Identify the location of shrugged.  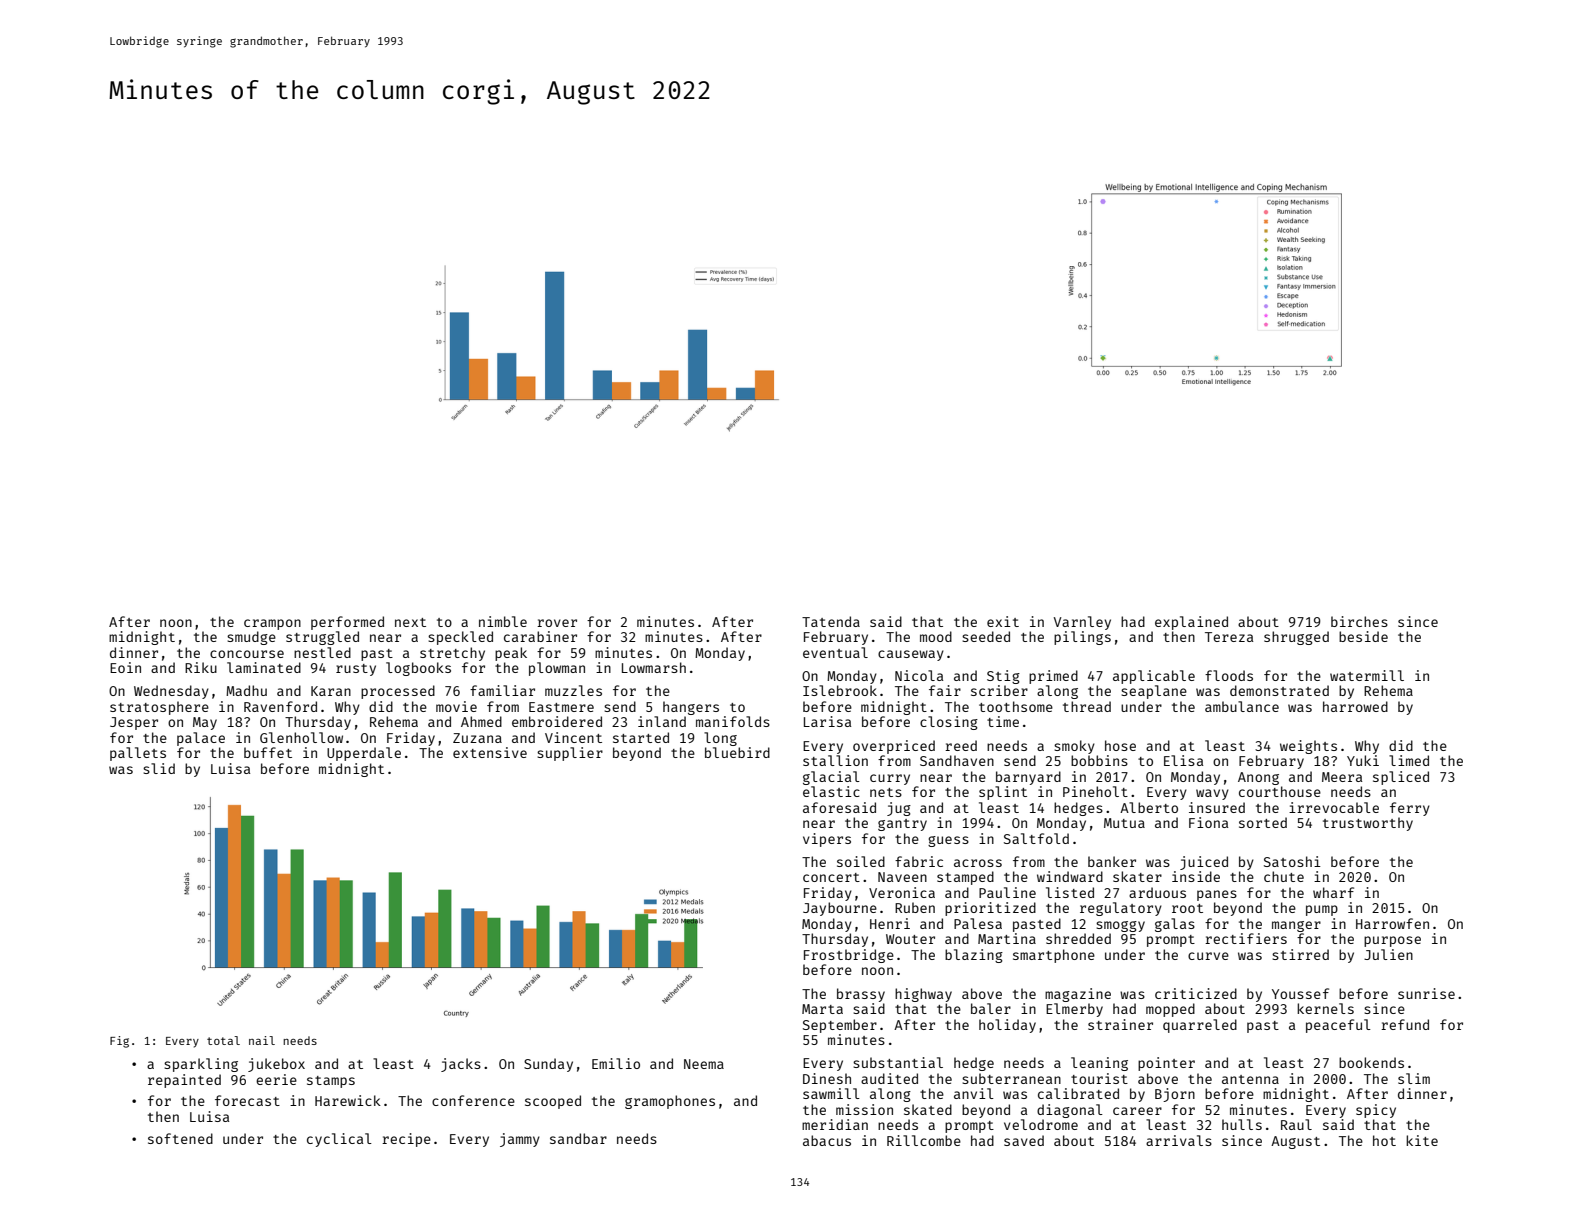
(1296, 638).
